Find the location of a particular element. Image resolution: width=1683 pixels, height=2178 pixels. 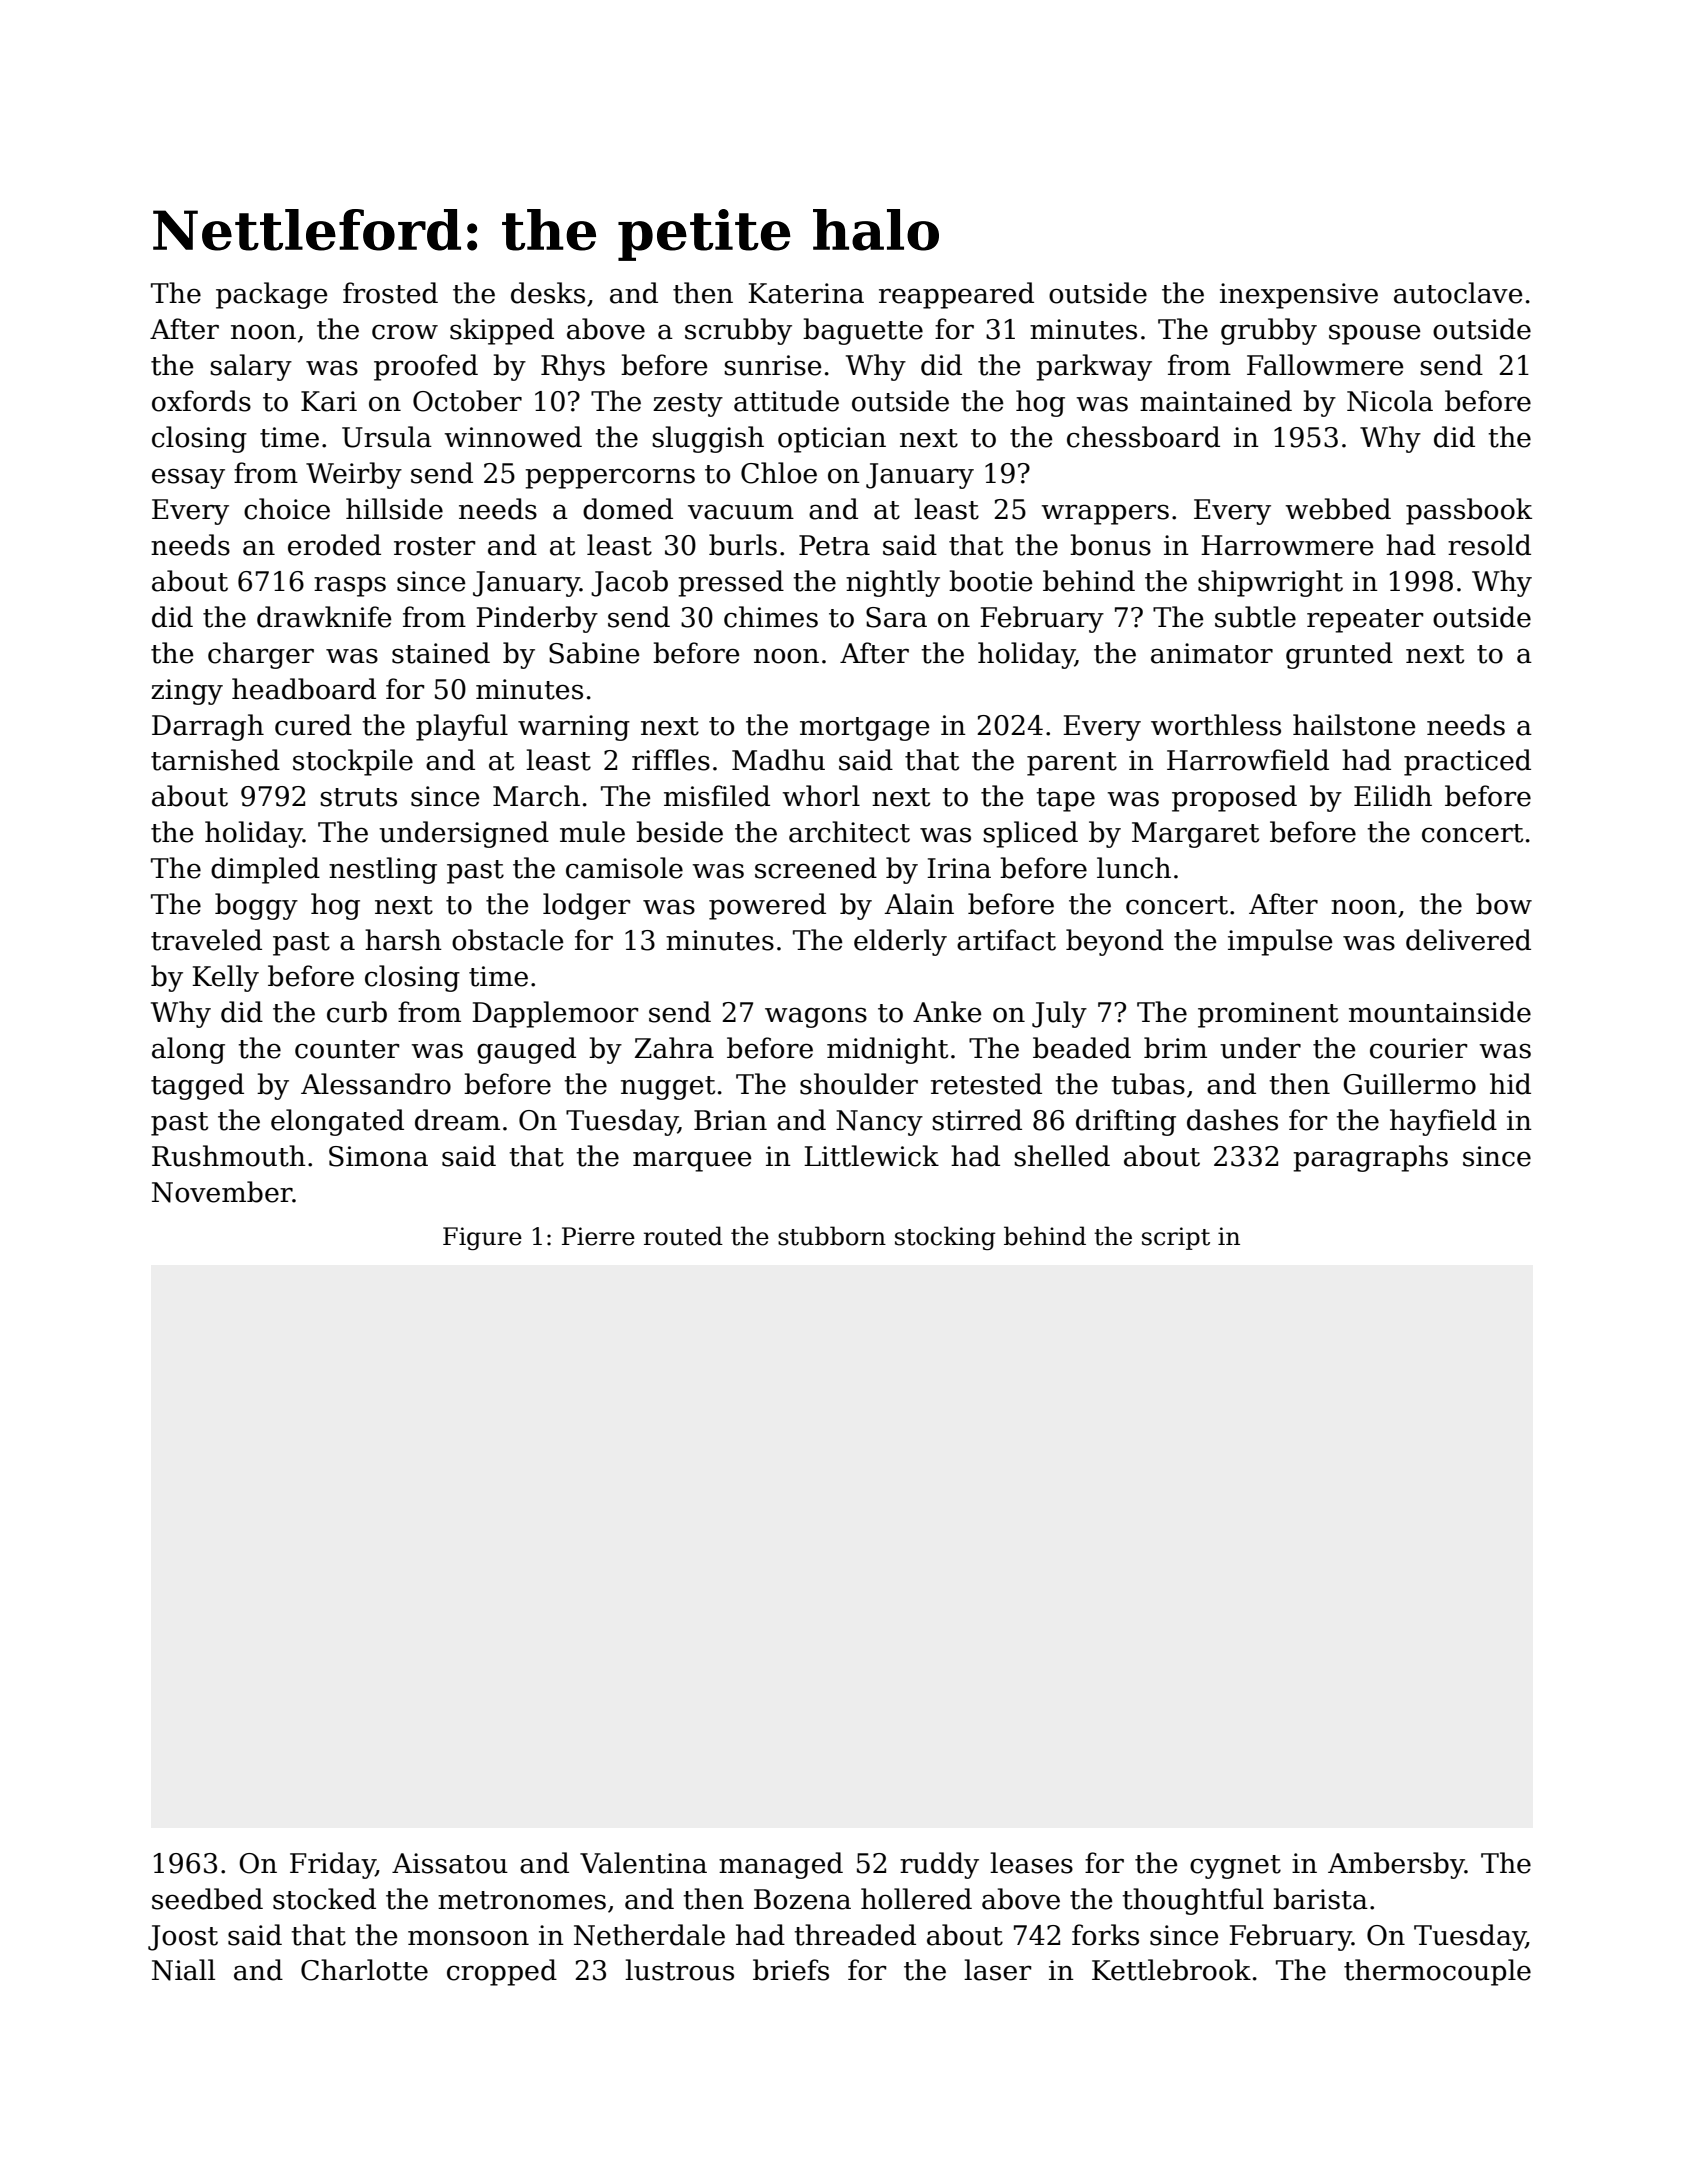

cropped is located at coordinates (502, 1972).
